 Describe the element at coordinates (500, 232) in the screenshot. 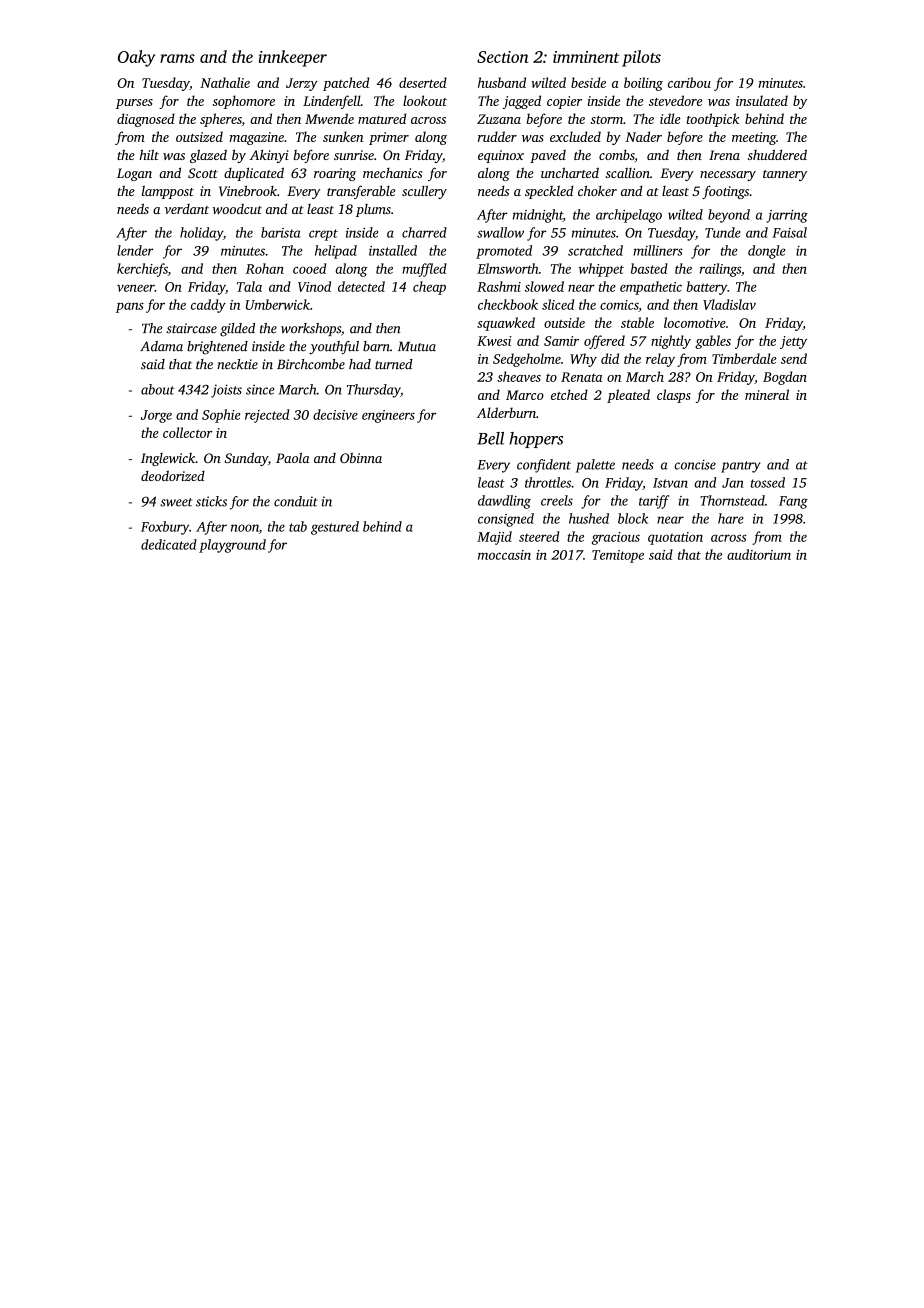

I see `swallow` at that location.
